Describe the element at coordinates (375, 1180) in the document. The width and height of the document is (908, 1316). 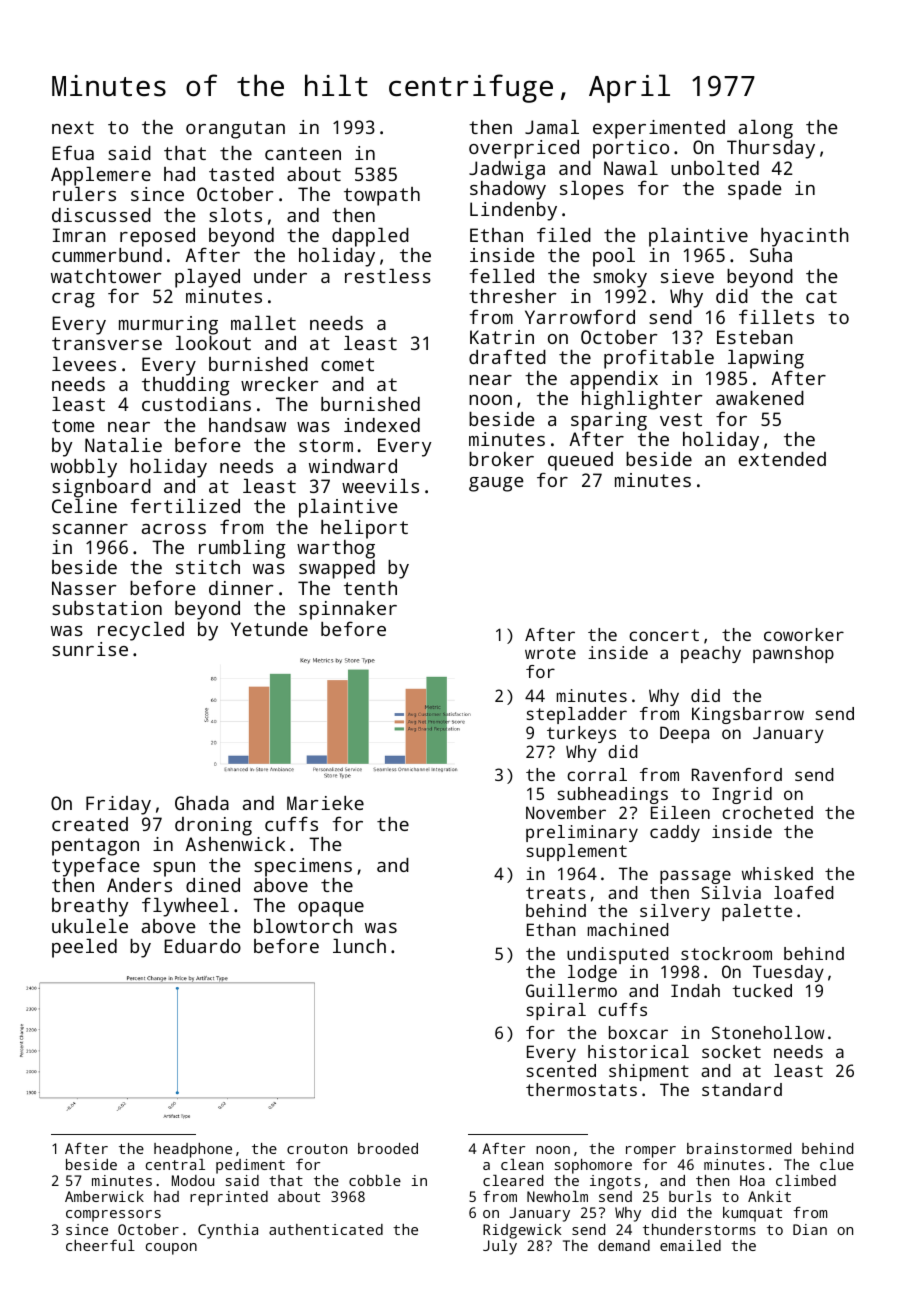
I see `cobble` at that location.
